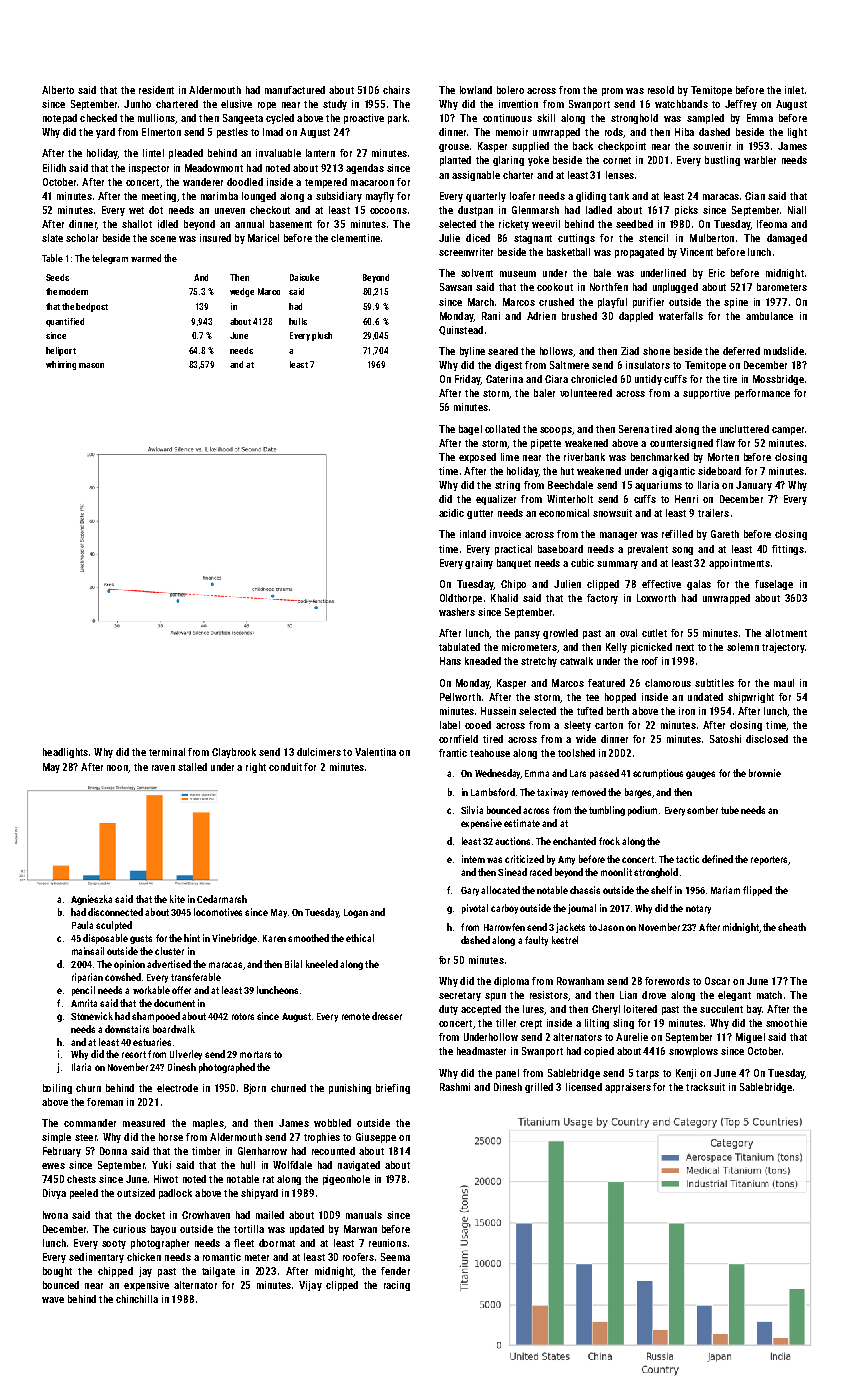  What do you see at coordinates (234, 753) in the screenshot?
I see `Claybrook` at bounding box center [234, 753].
